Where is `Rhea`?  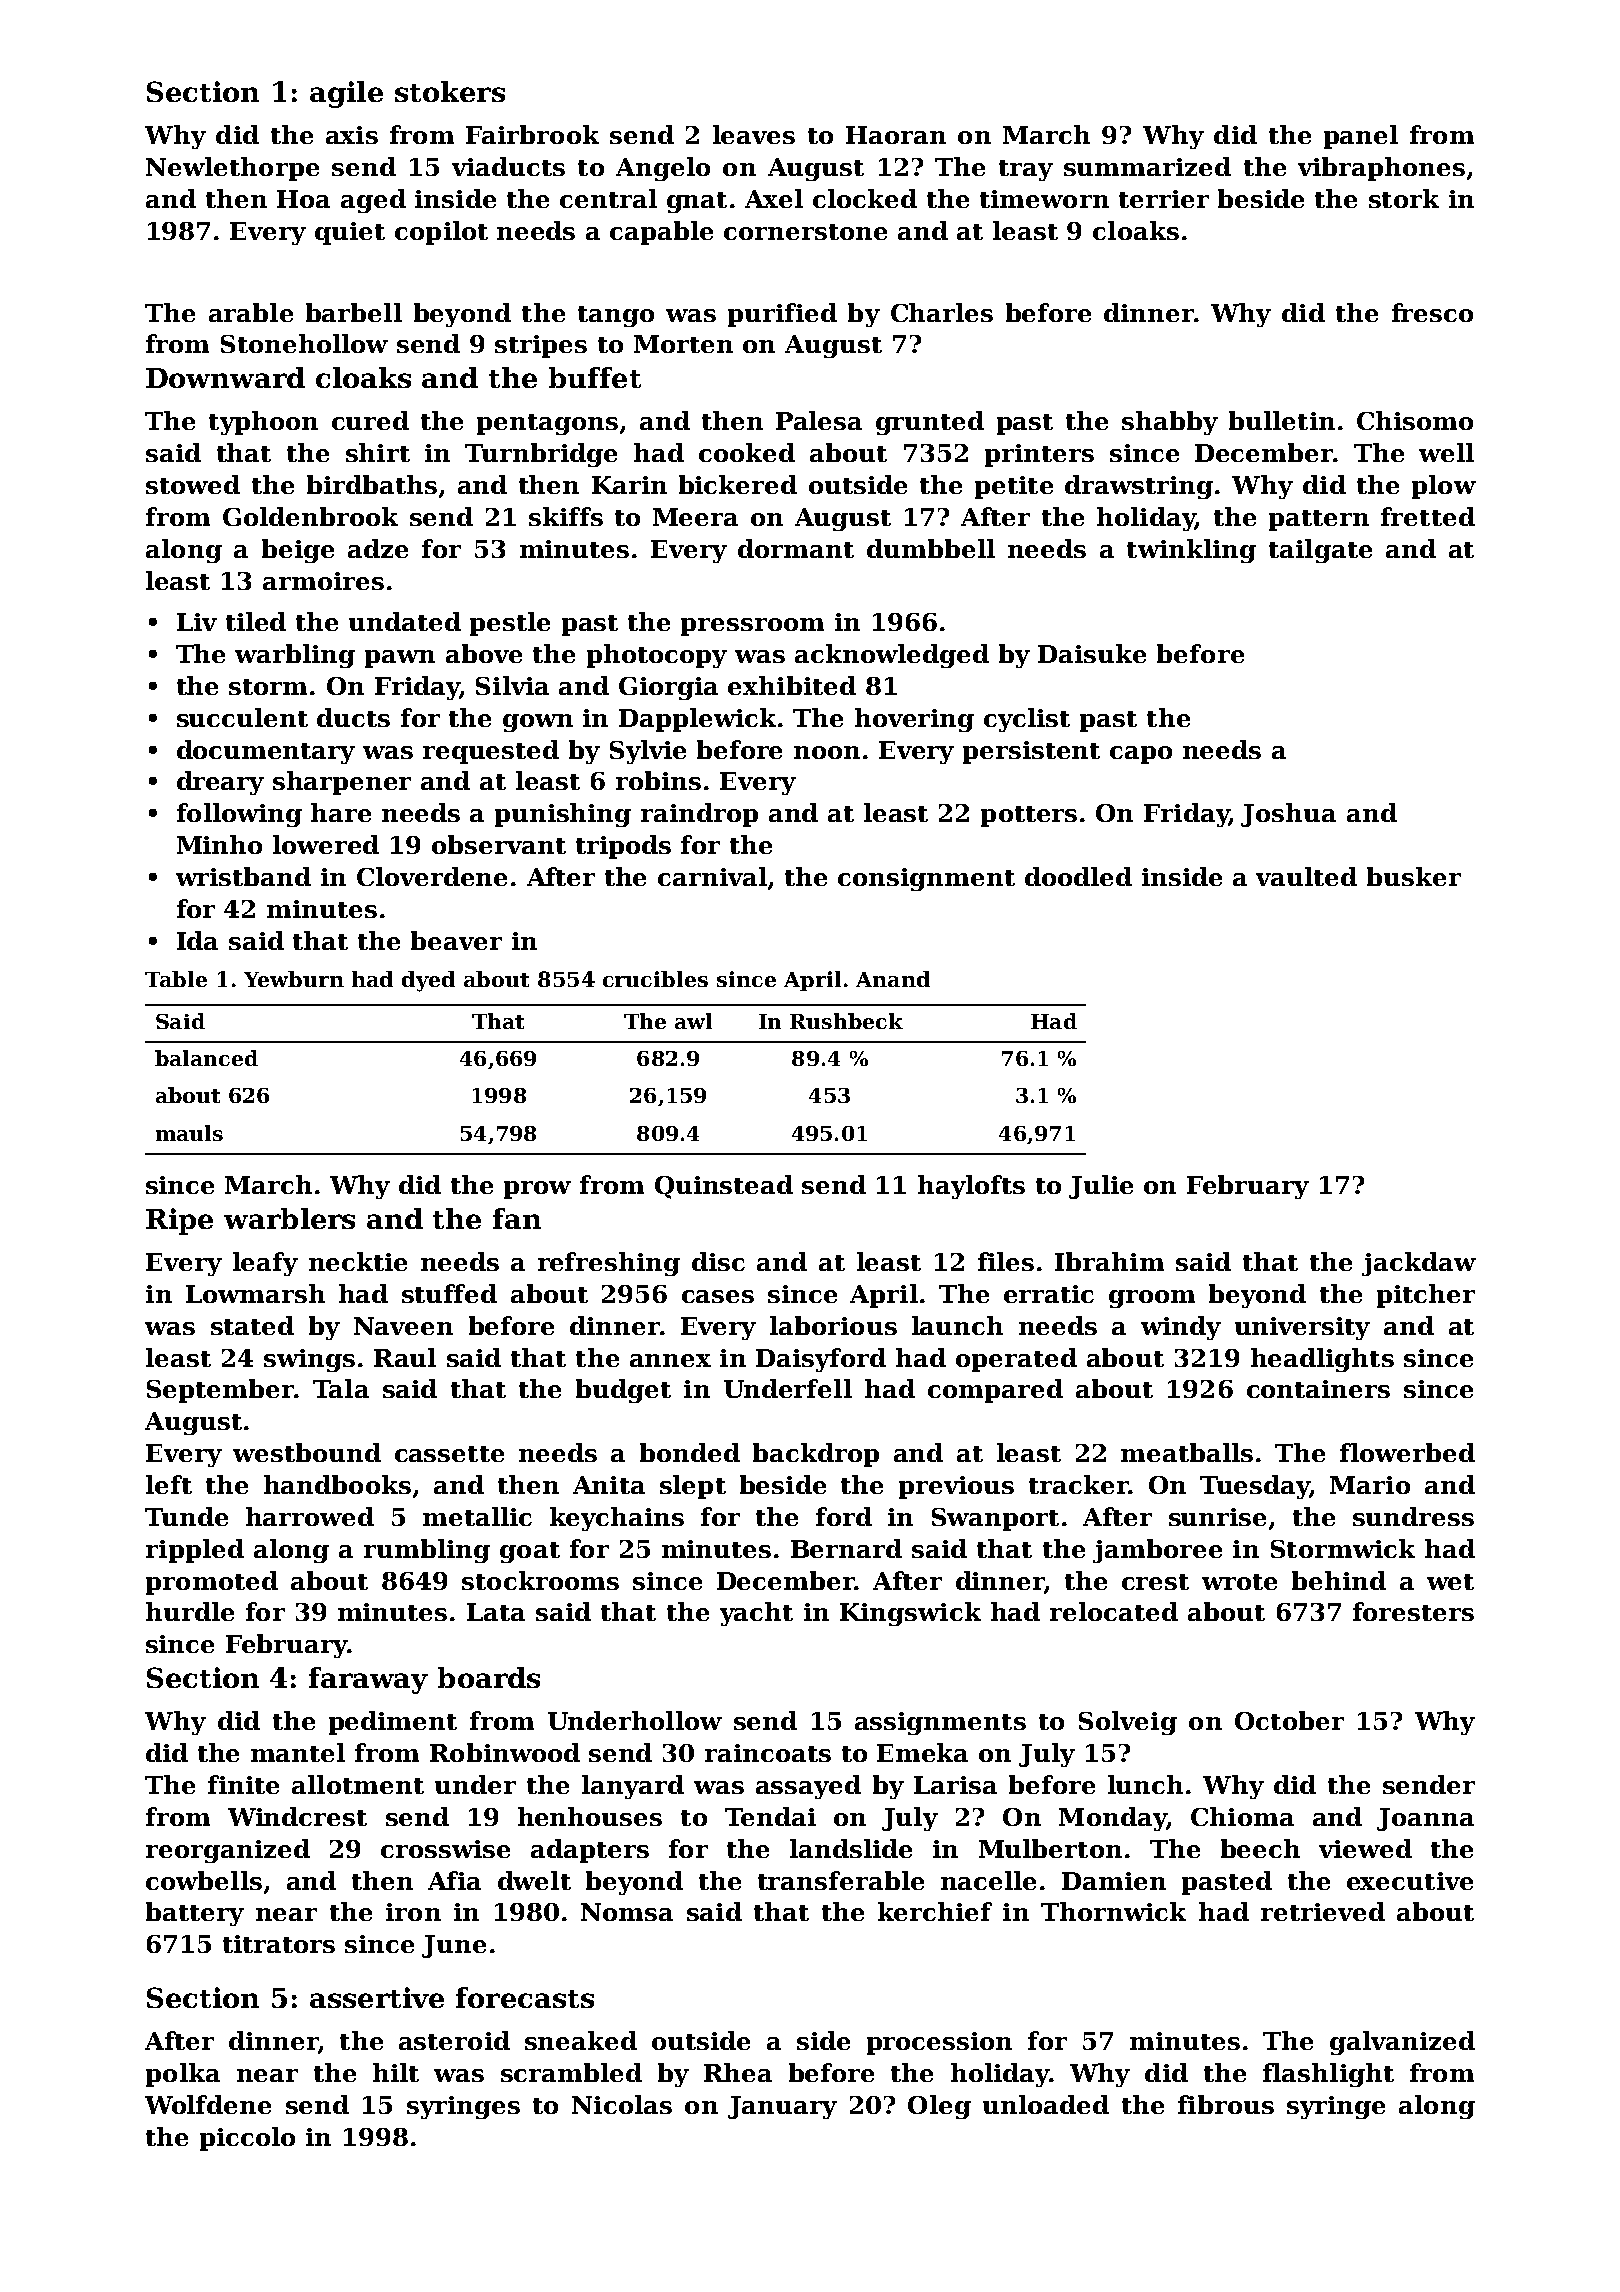
Rhea is located at coordinates (738, 2072).
